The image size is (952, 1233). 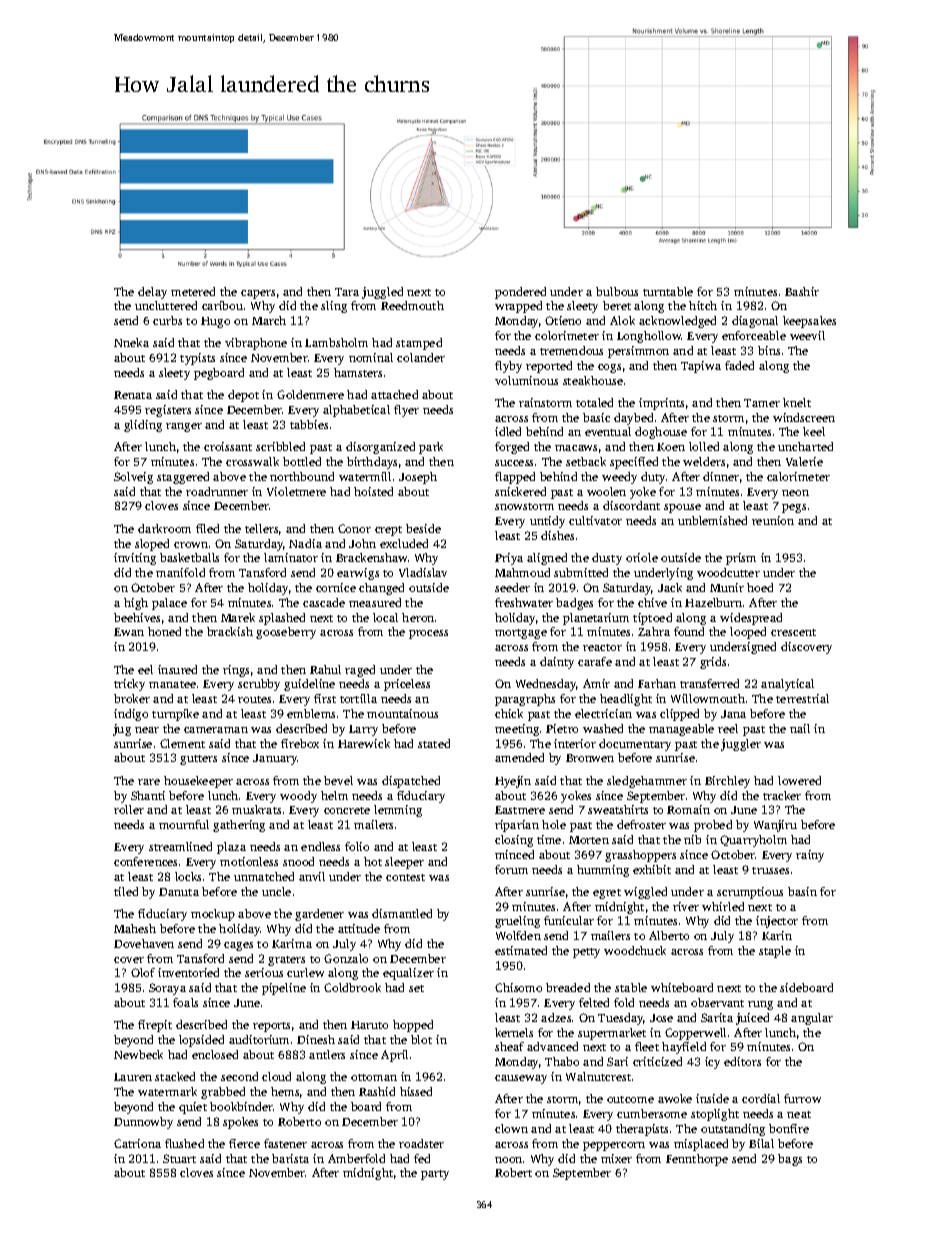 I want to click on nail, so click(x=800, y=728).
